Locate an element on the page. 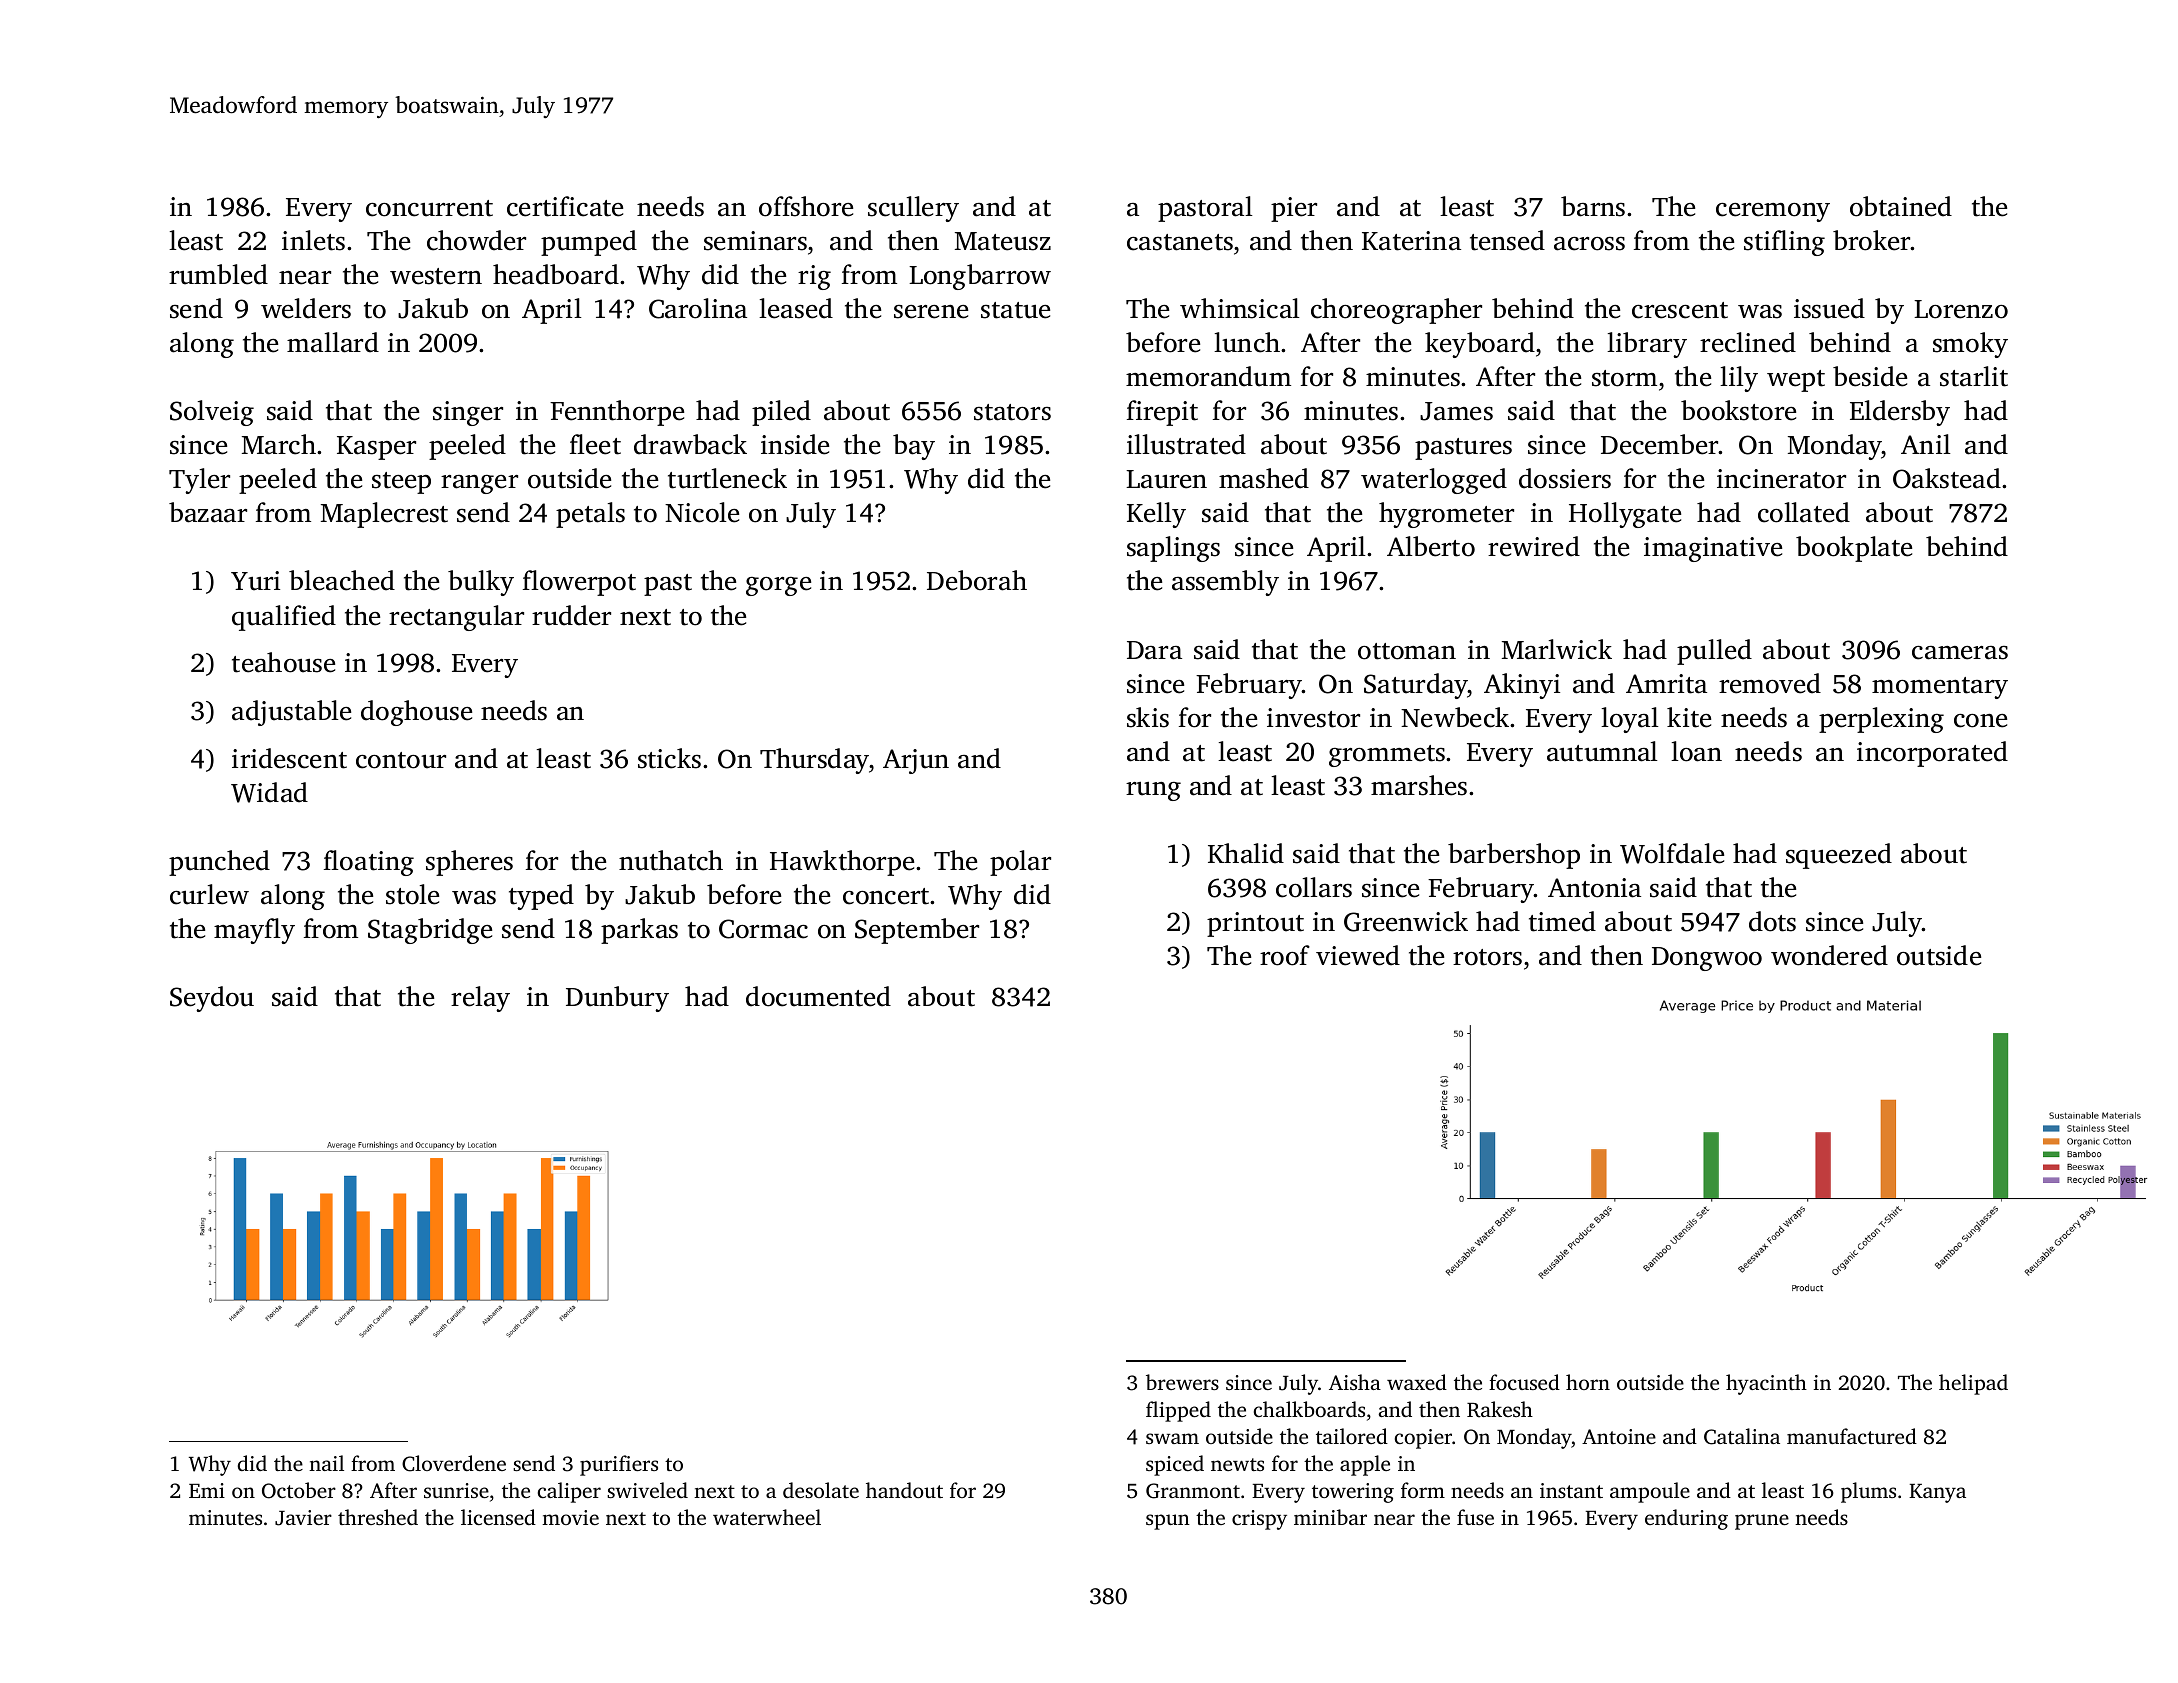 The height and width of the image is (1683, 2178). rotors is located at coordinates (1487, 957).
